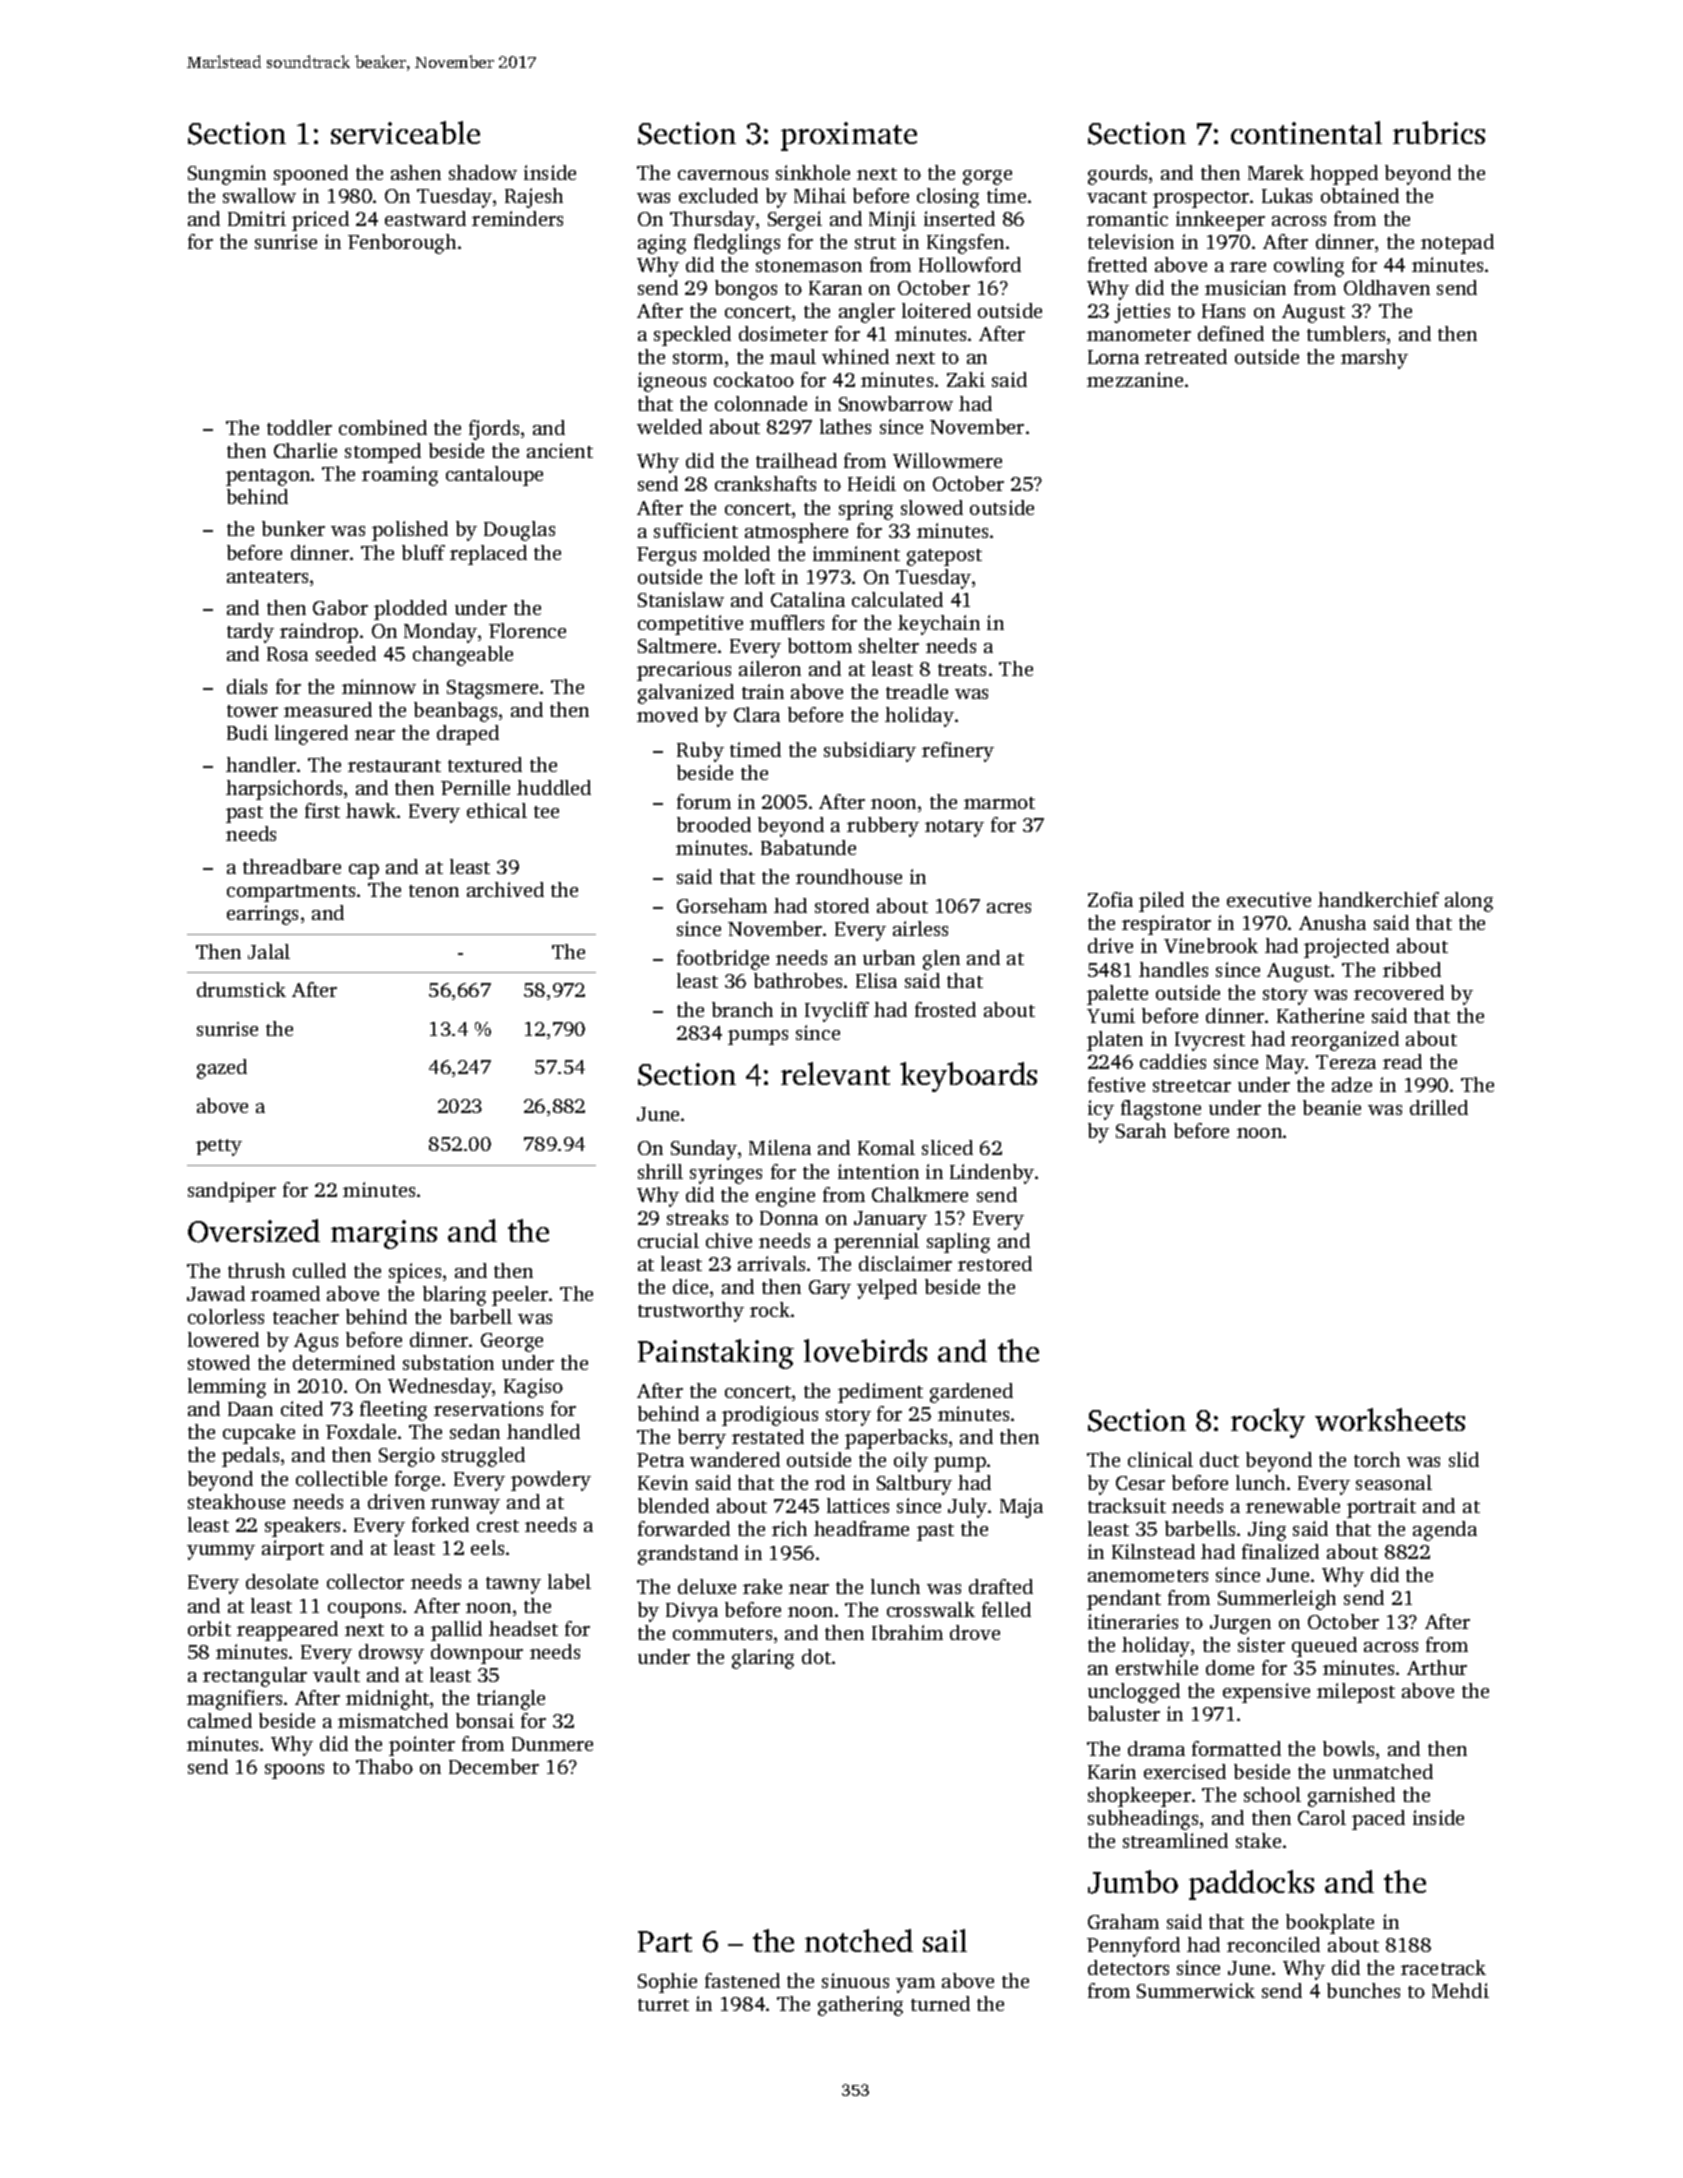  What do you see at coordinates (945, 1009) in the image?
I see `frosted` at bounding box center [945, 1009].
